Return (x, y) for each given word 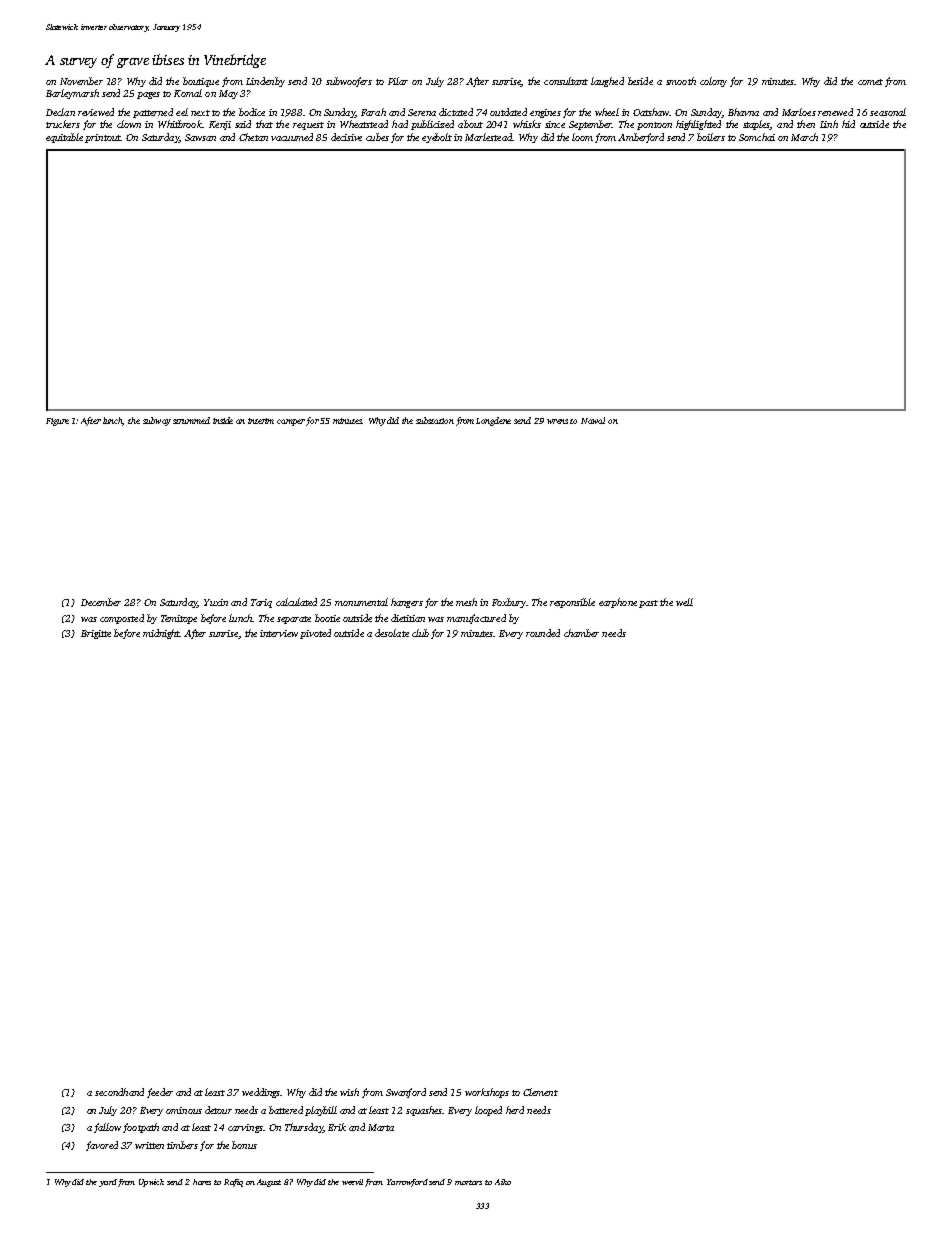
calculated (296, 602)
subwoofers (349, 82)
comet (870, 82)
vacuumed (292, 137)
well (684, 602)
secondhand (119, 1092)
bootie (327, 618)
